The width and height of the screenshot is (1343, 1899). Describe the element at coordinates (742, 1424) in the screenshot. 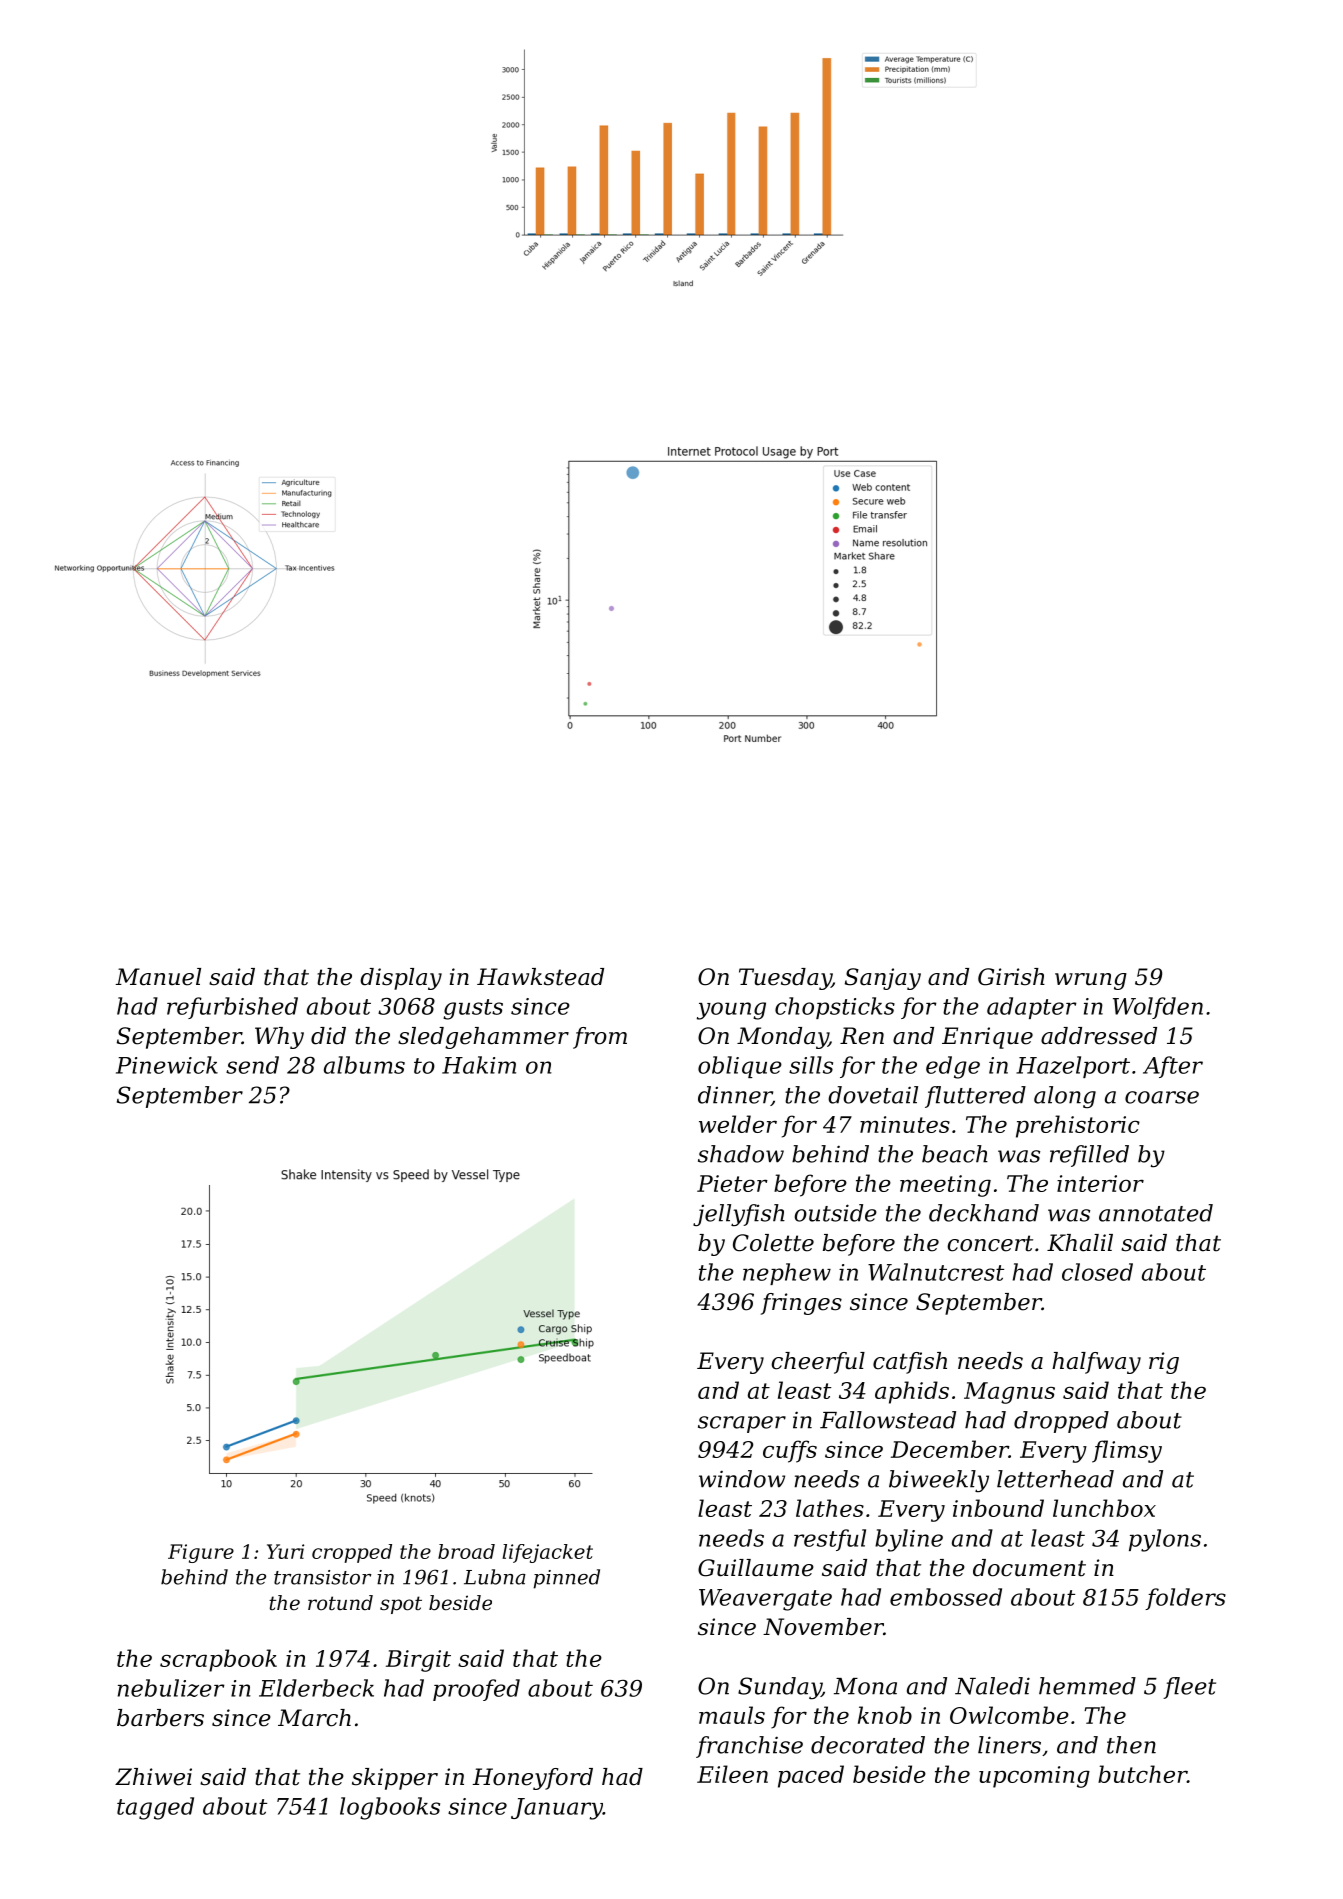

I see `scraper` at that location.
